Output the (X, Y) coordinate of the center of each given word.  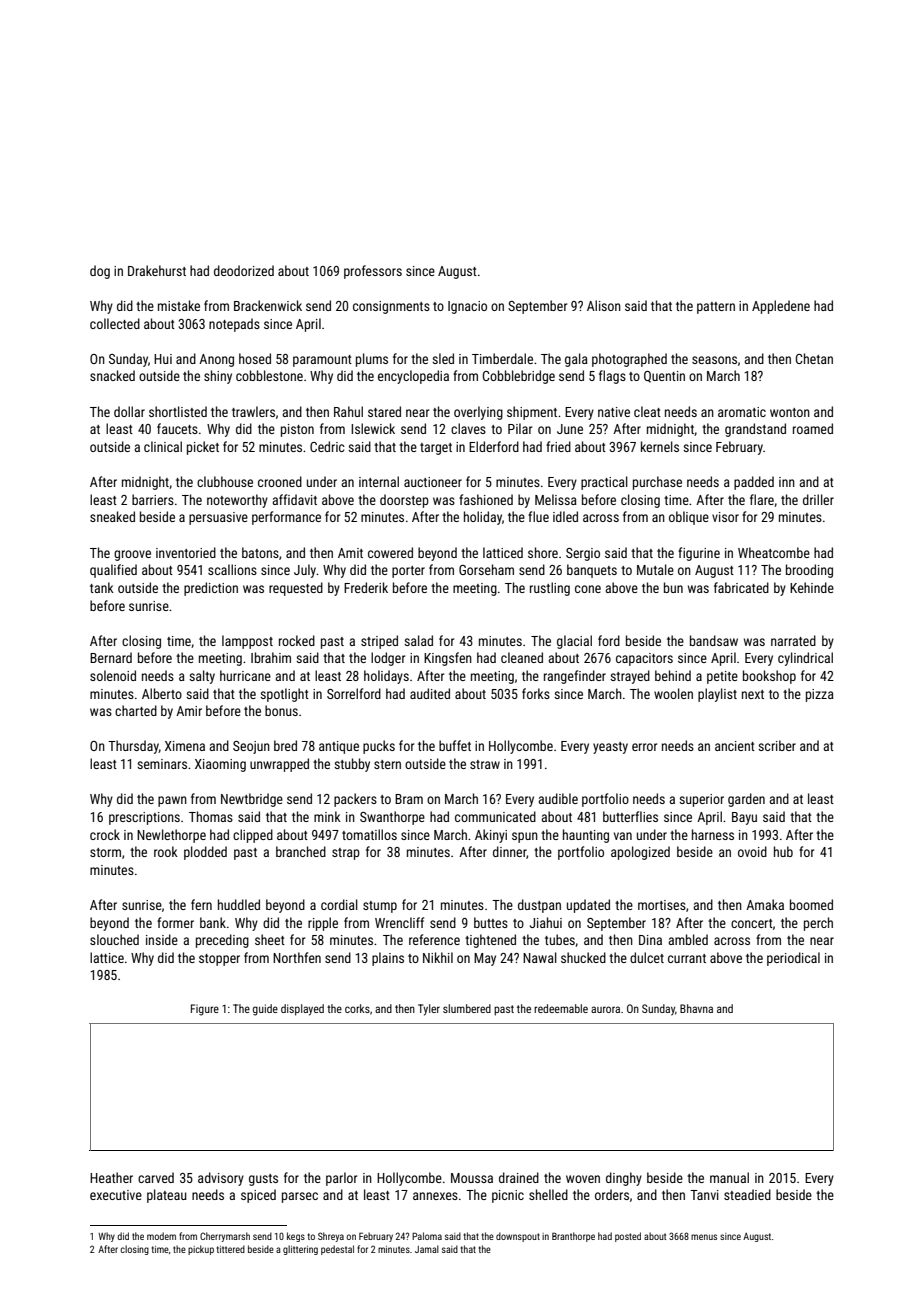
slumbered (467, 1008)
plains (388, 959)
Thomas (211, 816)
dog (100, 272)
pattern (716, 308)
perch (818, 924)
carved (156, 1177)
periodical (793, 959)
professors (373, 272)
